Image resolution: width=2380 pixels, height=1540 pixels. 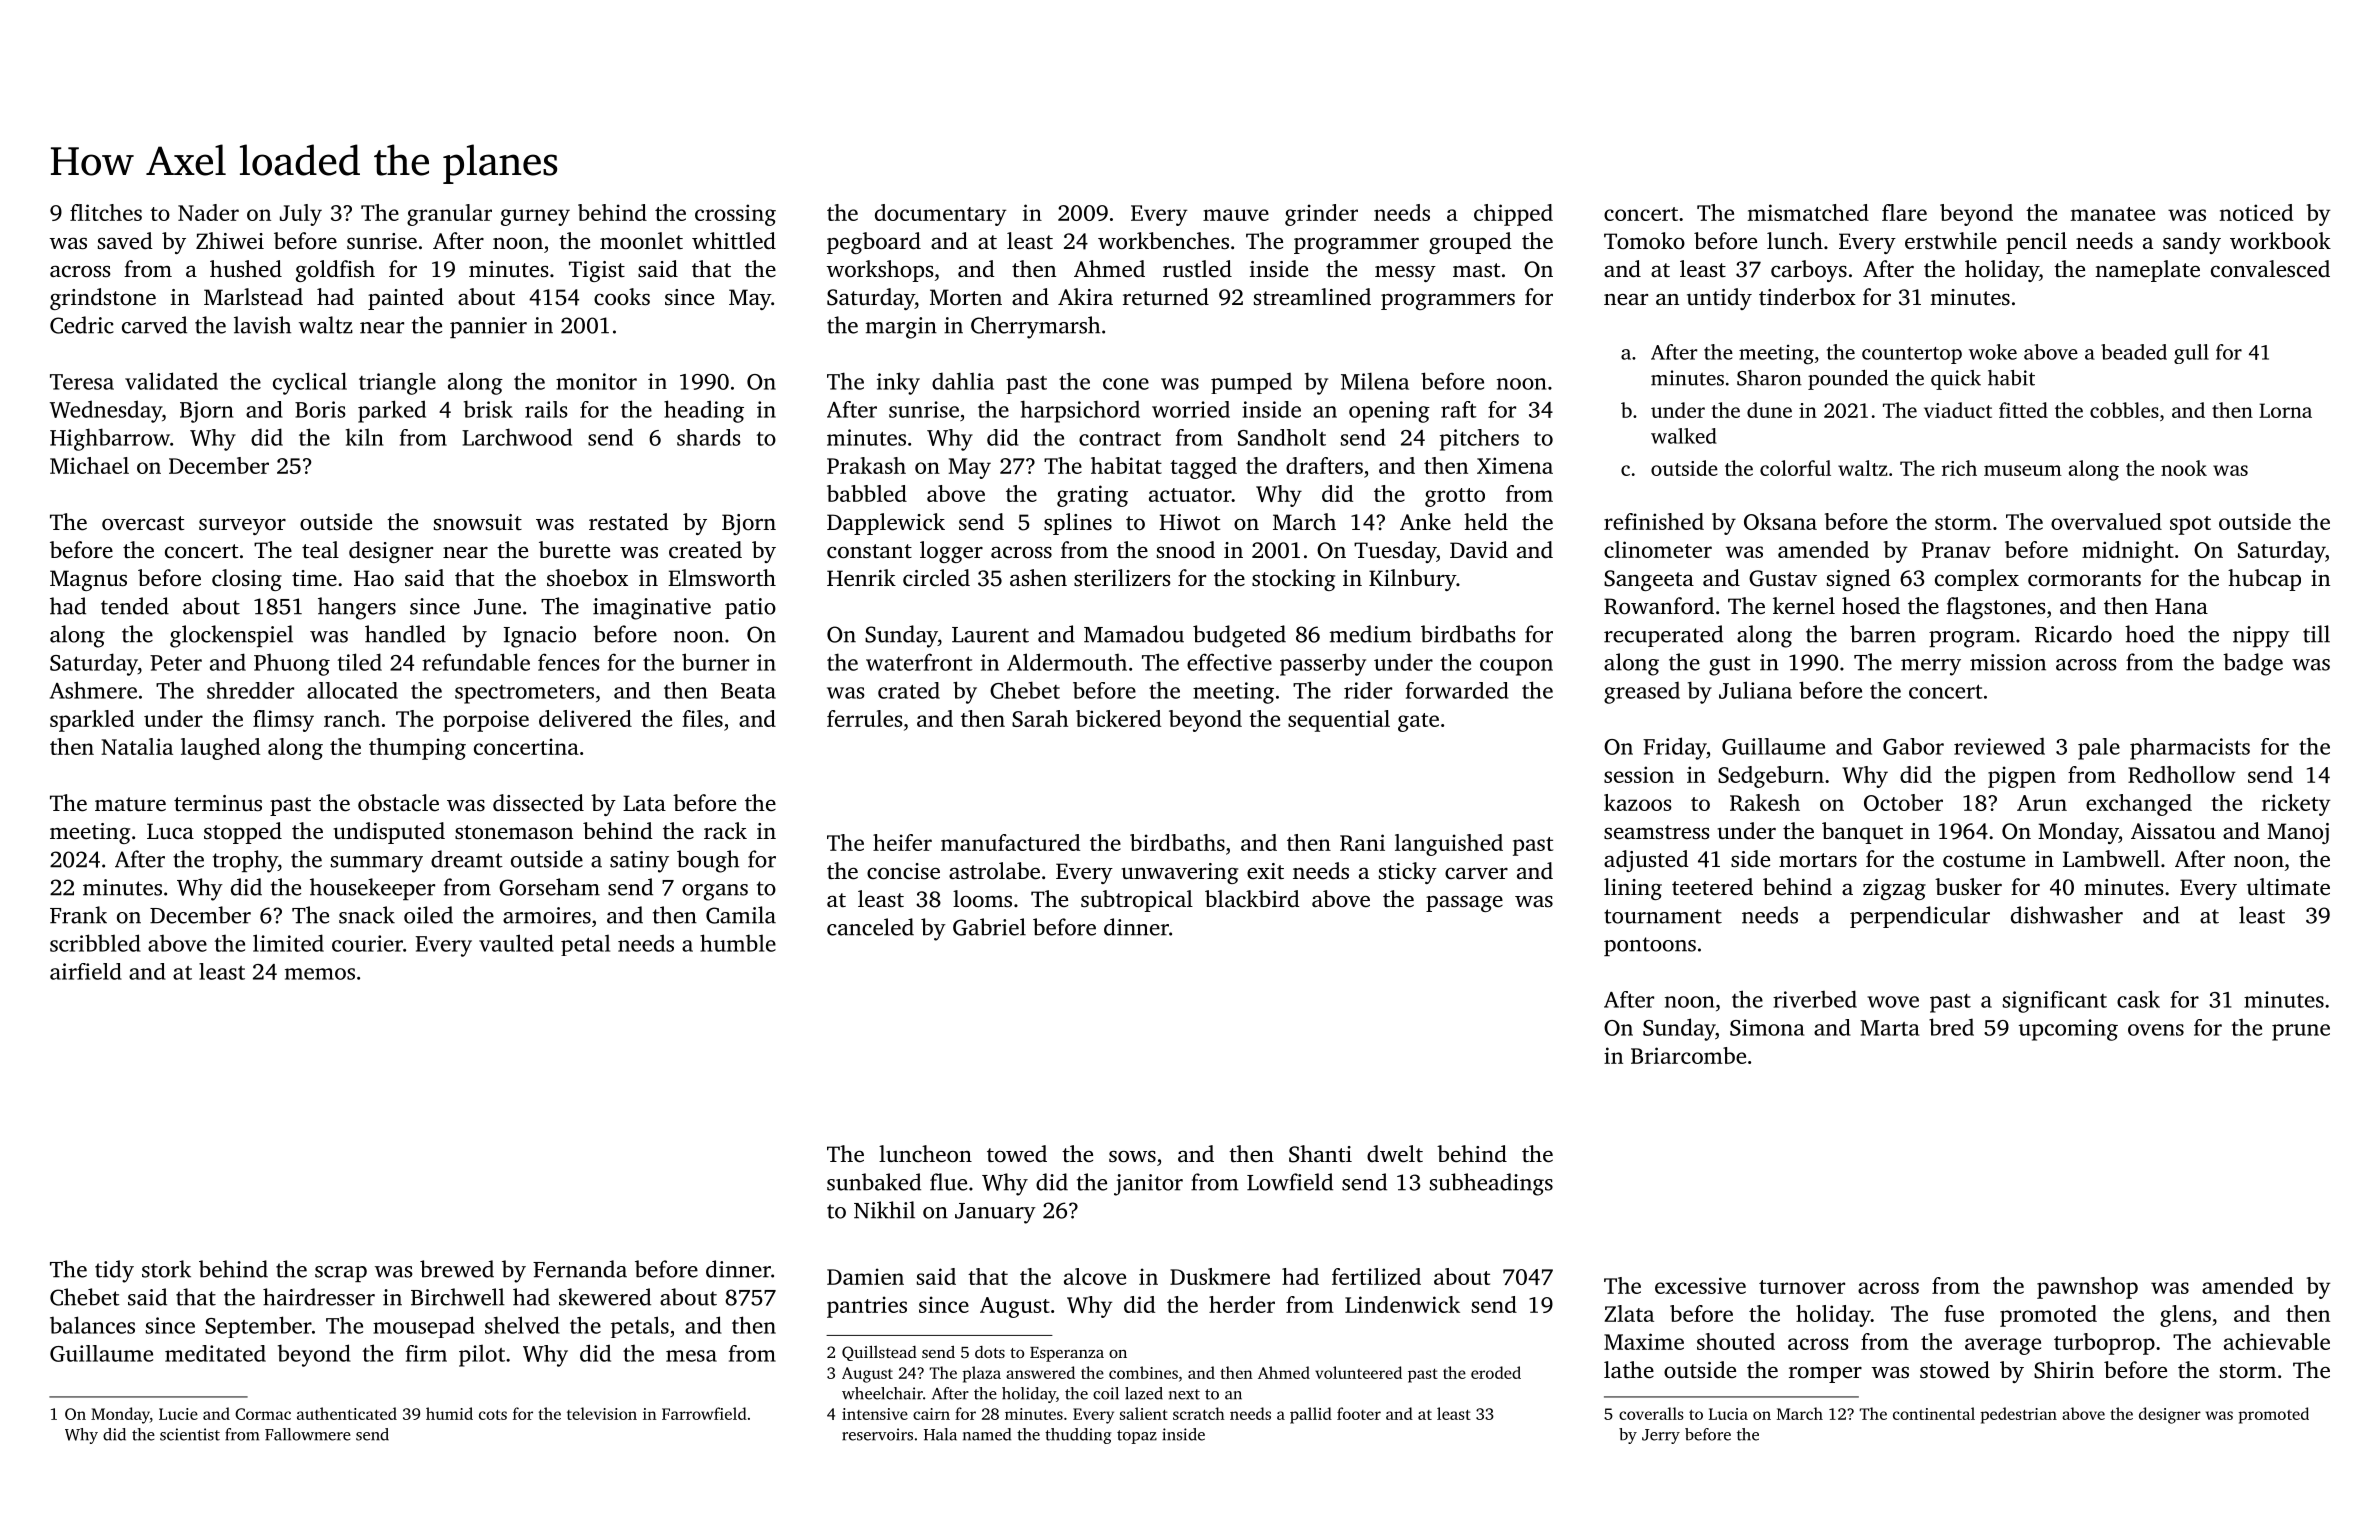 I want to click on sunbaked, so click(x=874, y=1182).
